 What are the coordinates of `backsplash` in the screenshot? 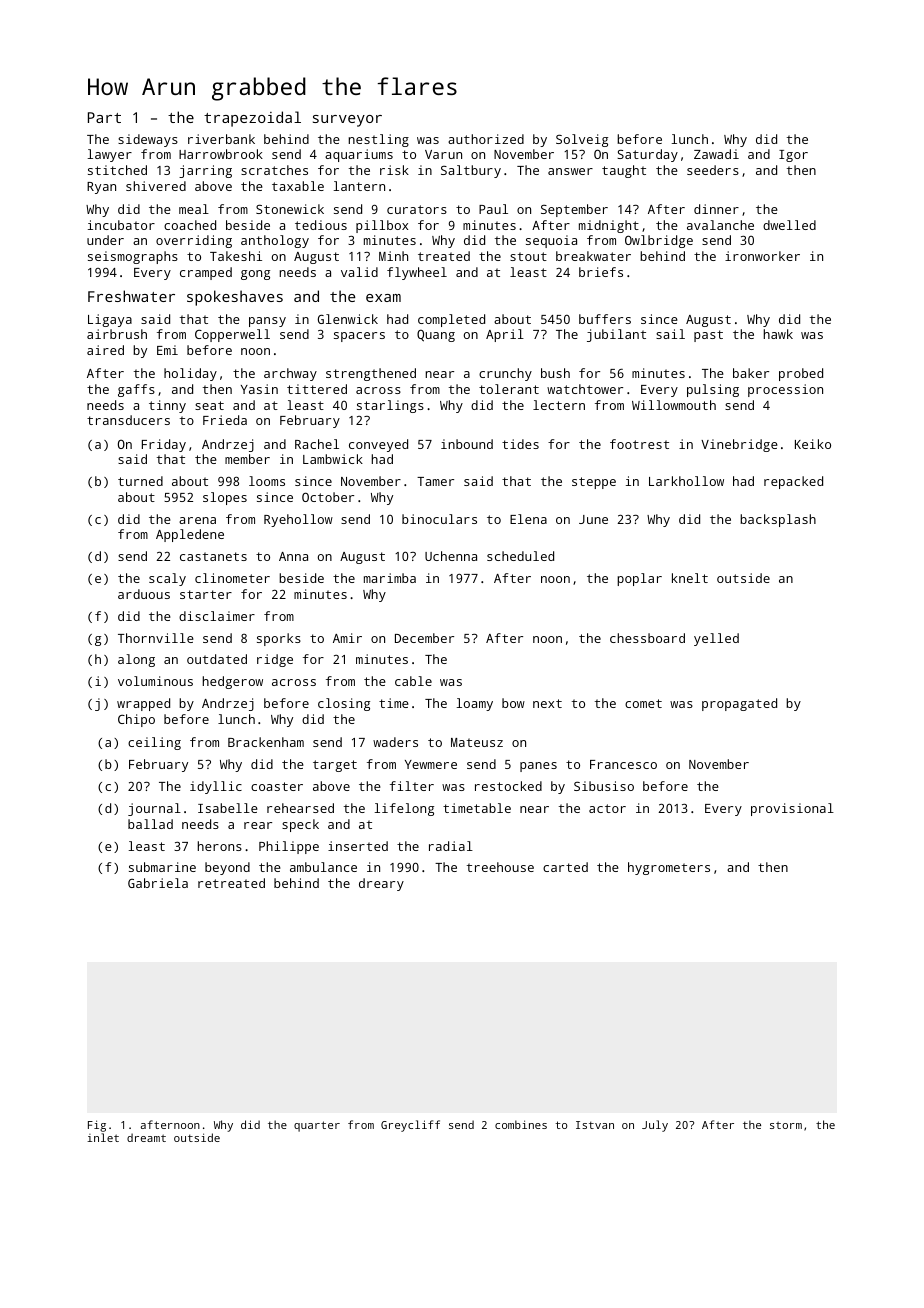 It's located at (778, 520).
